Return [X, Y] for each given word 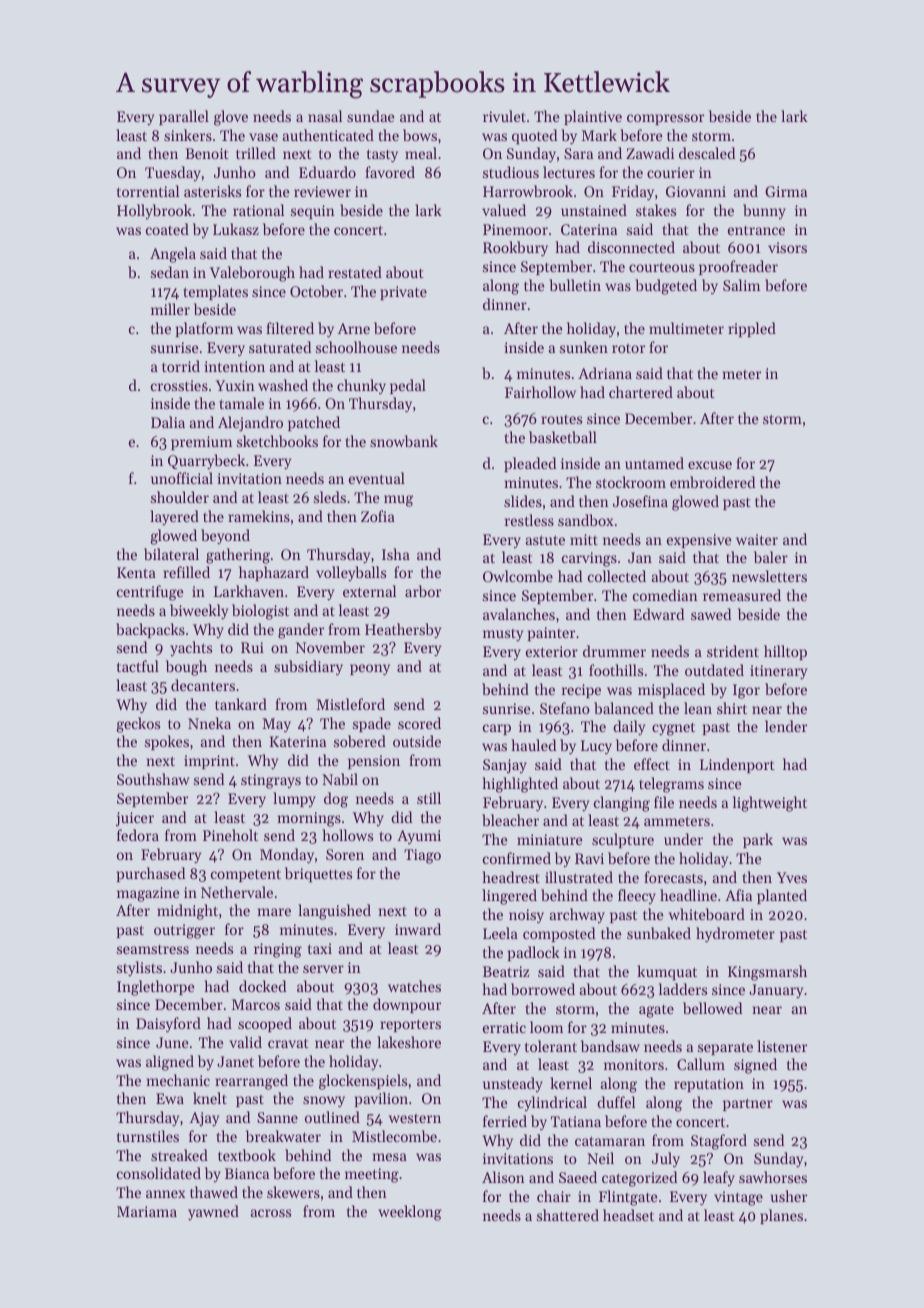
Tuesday [173, 173]
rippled [752, 329]
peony [370, 670]
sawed [711, 614]
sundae [371, 116]
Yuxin [235, 385]
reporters [410, 1025]
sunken [584, 347]
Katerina [297, 741]
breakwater [283, 1136]
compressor [665, 119]
